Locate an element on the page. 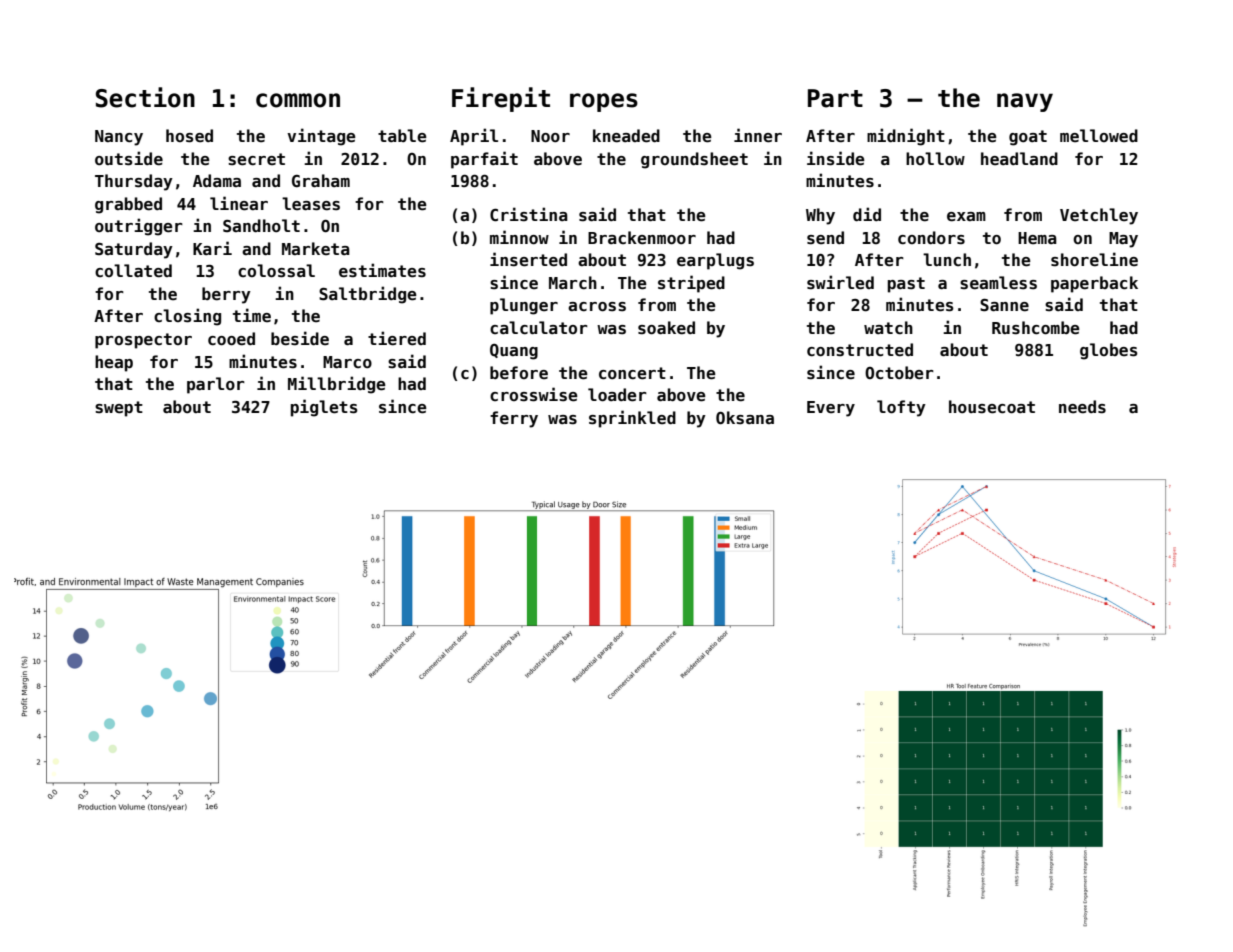 The image size is (1233, 952). sprinkled is located at coordinates (632, 419).
